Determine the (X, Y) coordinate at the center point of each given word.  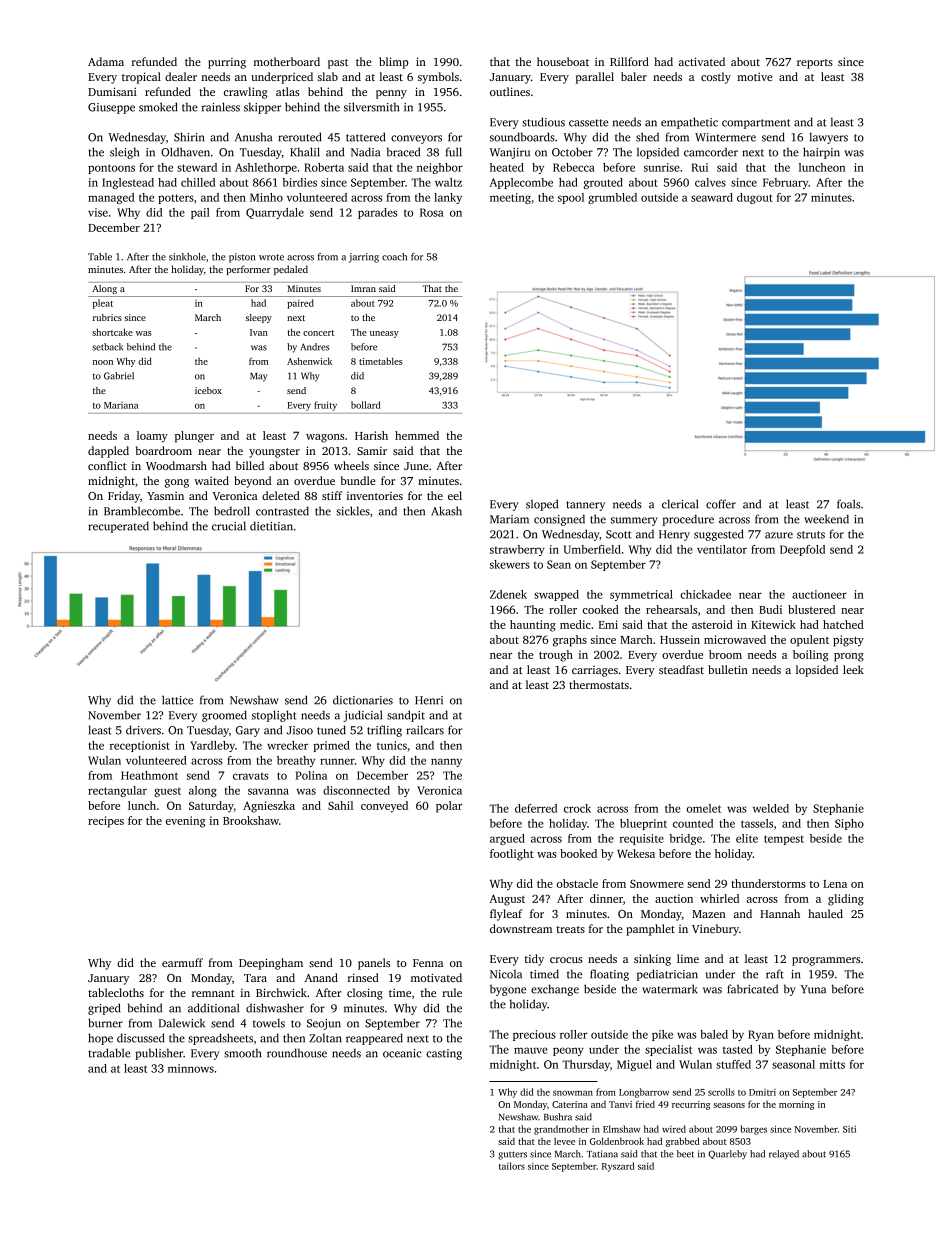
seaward (712, 197)
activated (702, 61)
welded (771, 808)
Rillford (629, 61)
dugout (755, 198)
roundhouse (297, 1053)
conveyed (384, 807)
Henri (429, 700)
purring (227, 63)
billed (250, 465)
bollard (366, 405)
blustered (811, 609)
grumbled (612, 198)
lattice (177, 700)
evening (186, 822)
